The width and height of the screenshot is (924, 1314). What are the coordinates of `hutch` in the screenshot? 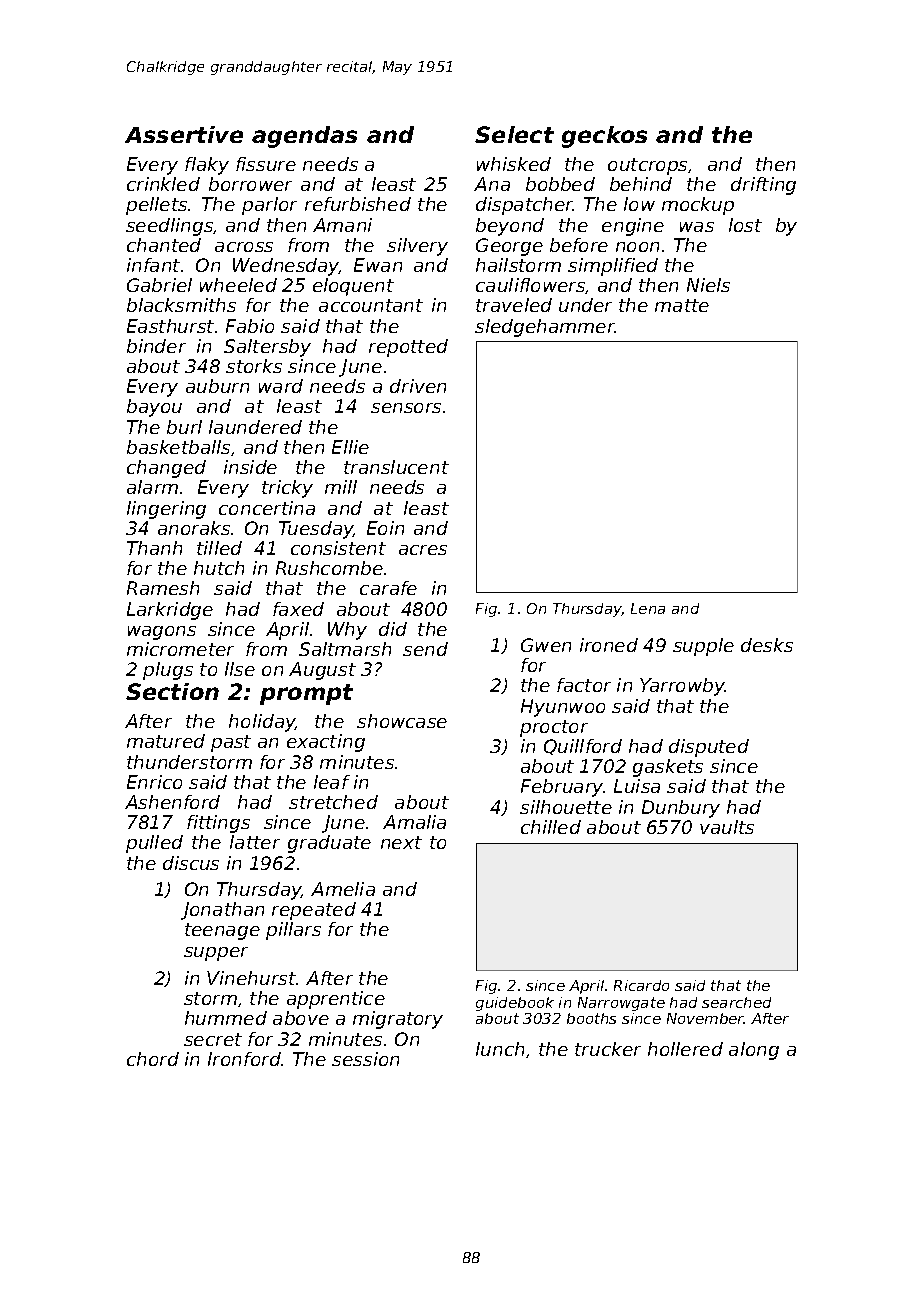 It's located at (219, 568).
